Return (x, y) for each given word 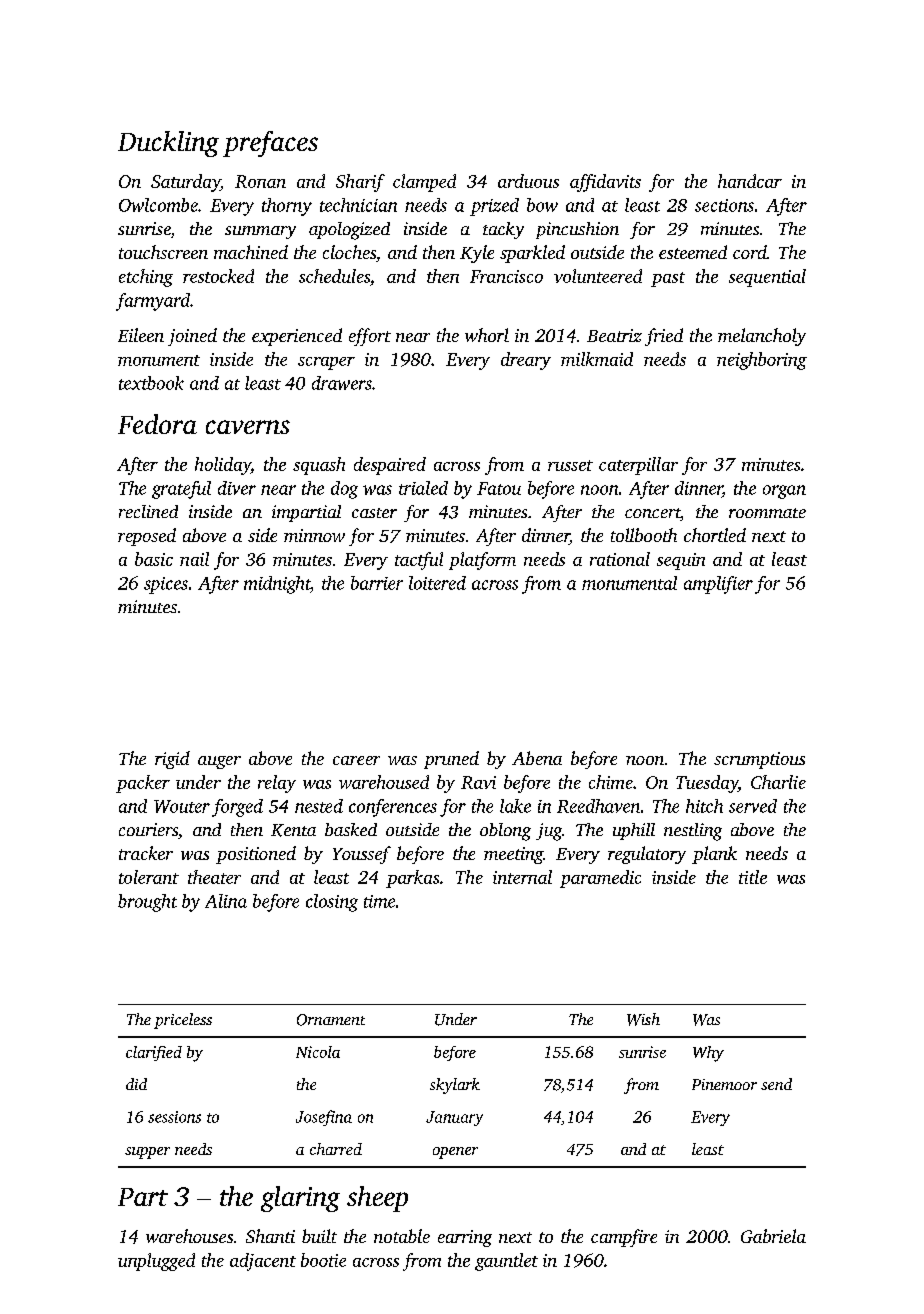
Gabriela (773, 1236)
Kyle (477, 254)
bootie (323, 1260)
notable (402, 1236)
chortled (715, 535)
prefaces (270, 144)
